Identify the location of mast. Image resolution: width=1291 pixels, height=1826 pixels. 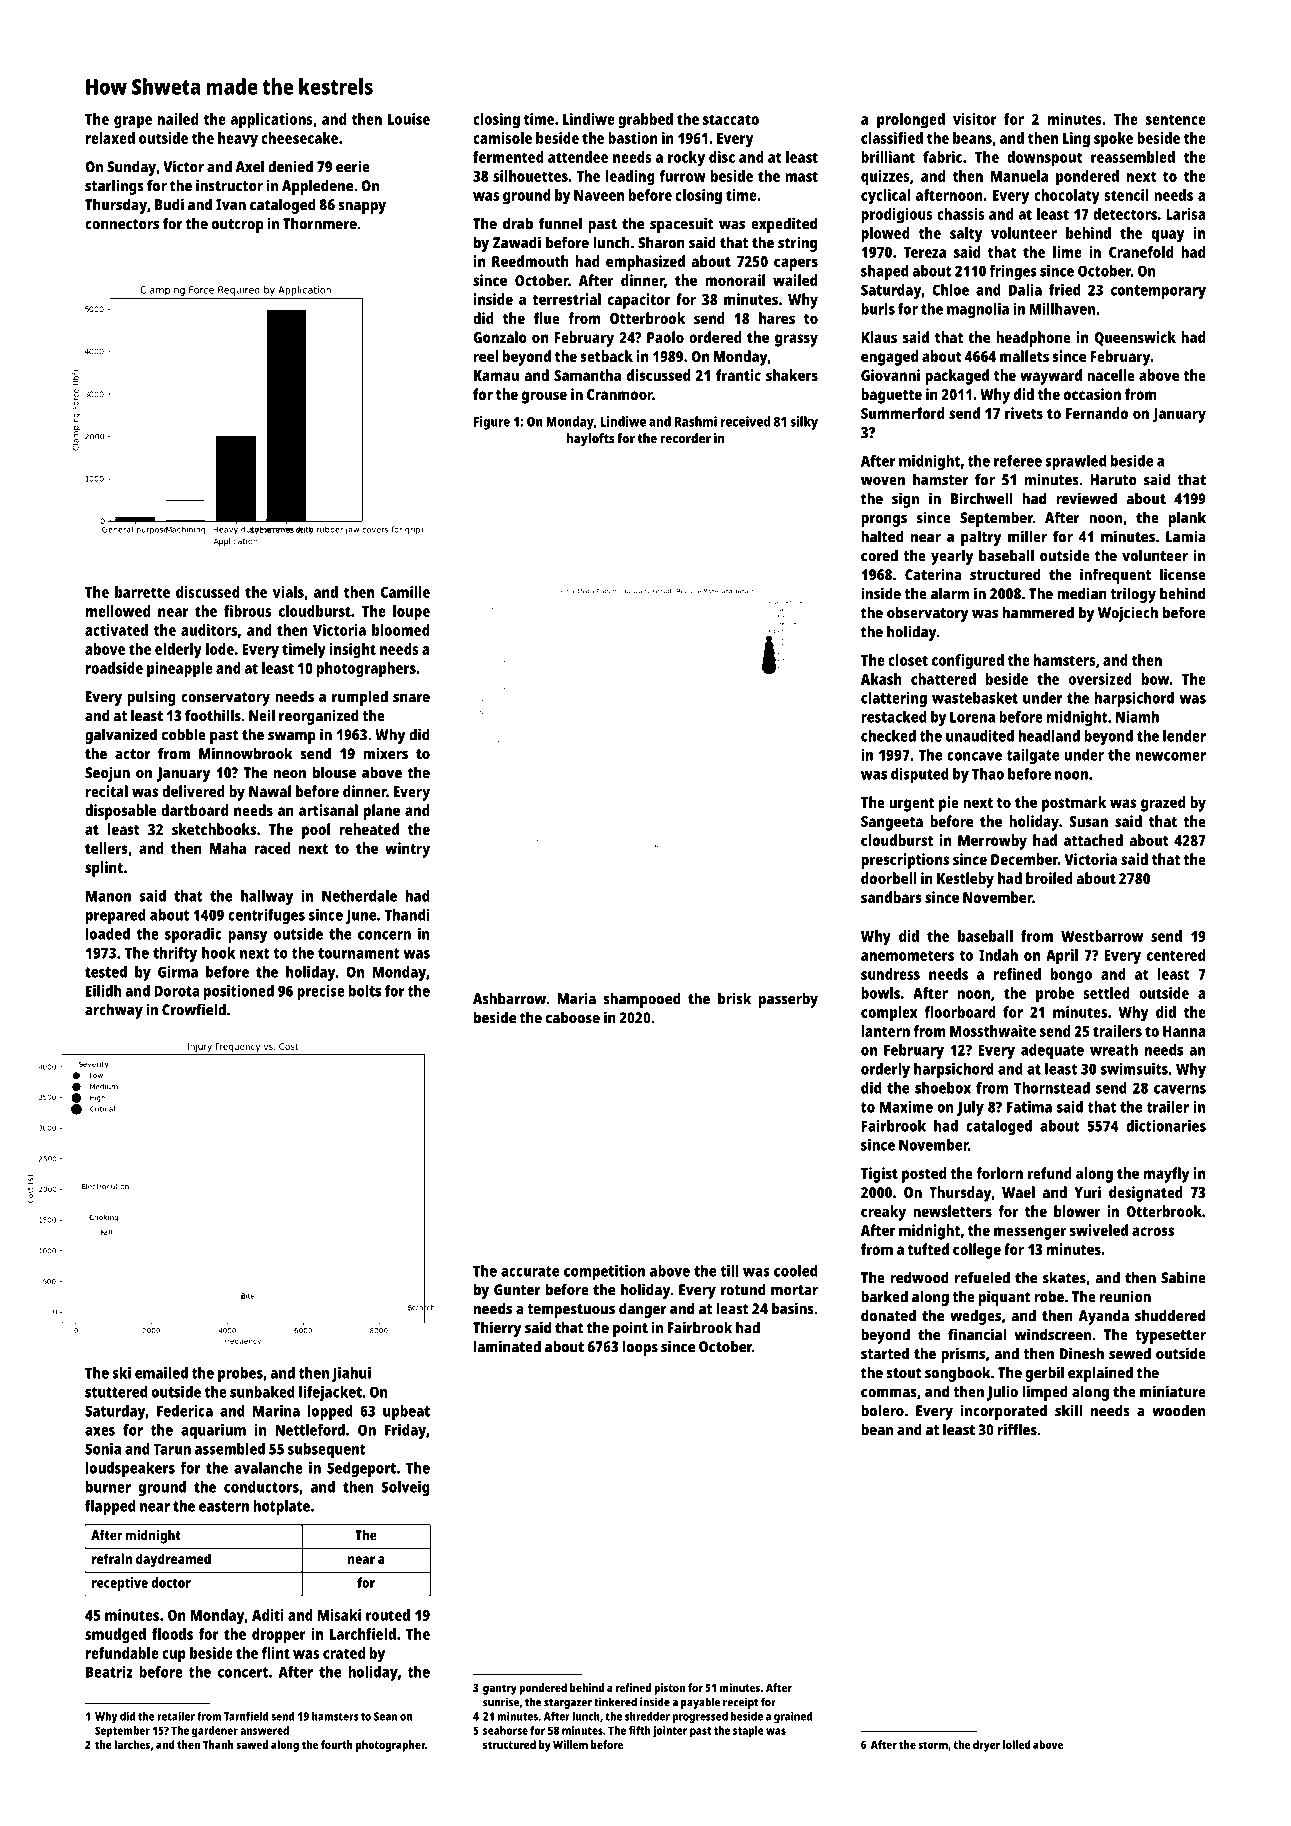
(801, 176).
